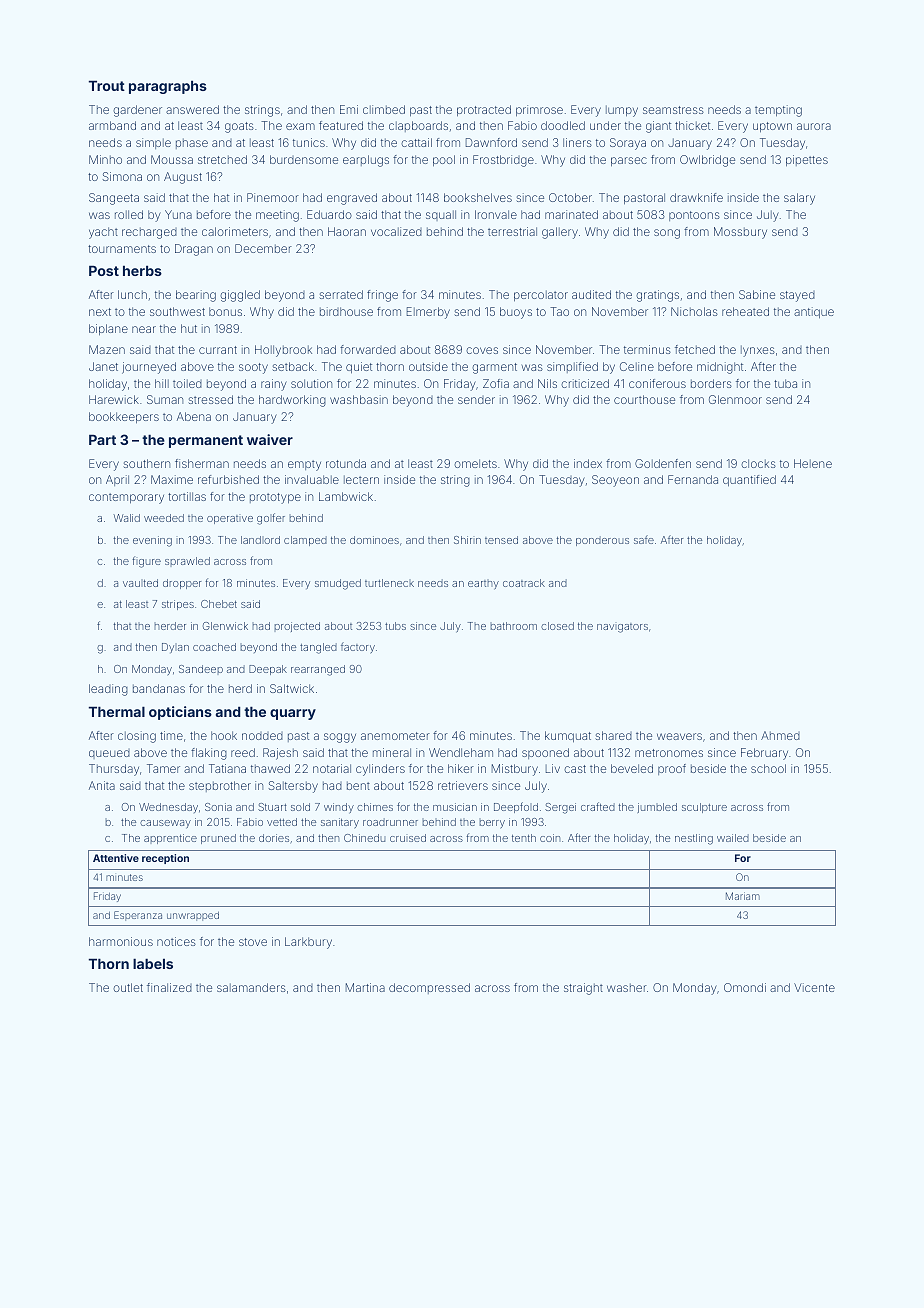  I want to click on finalized, so click(169, 987).
